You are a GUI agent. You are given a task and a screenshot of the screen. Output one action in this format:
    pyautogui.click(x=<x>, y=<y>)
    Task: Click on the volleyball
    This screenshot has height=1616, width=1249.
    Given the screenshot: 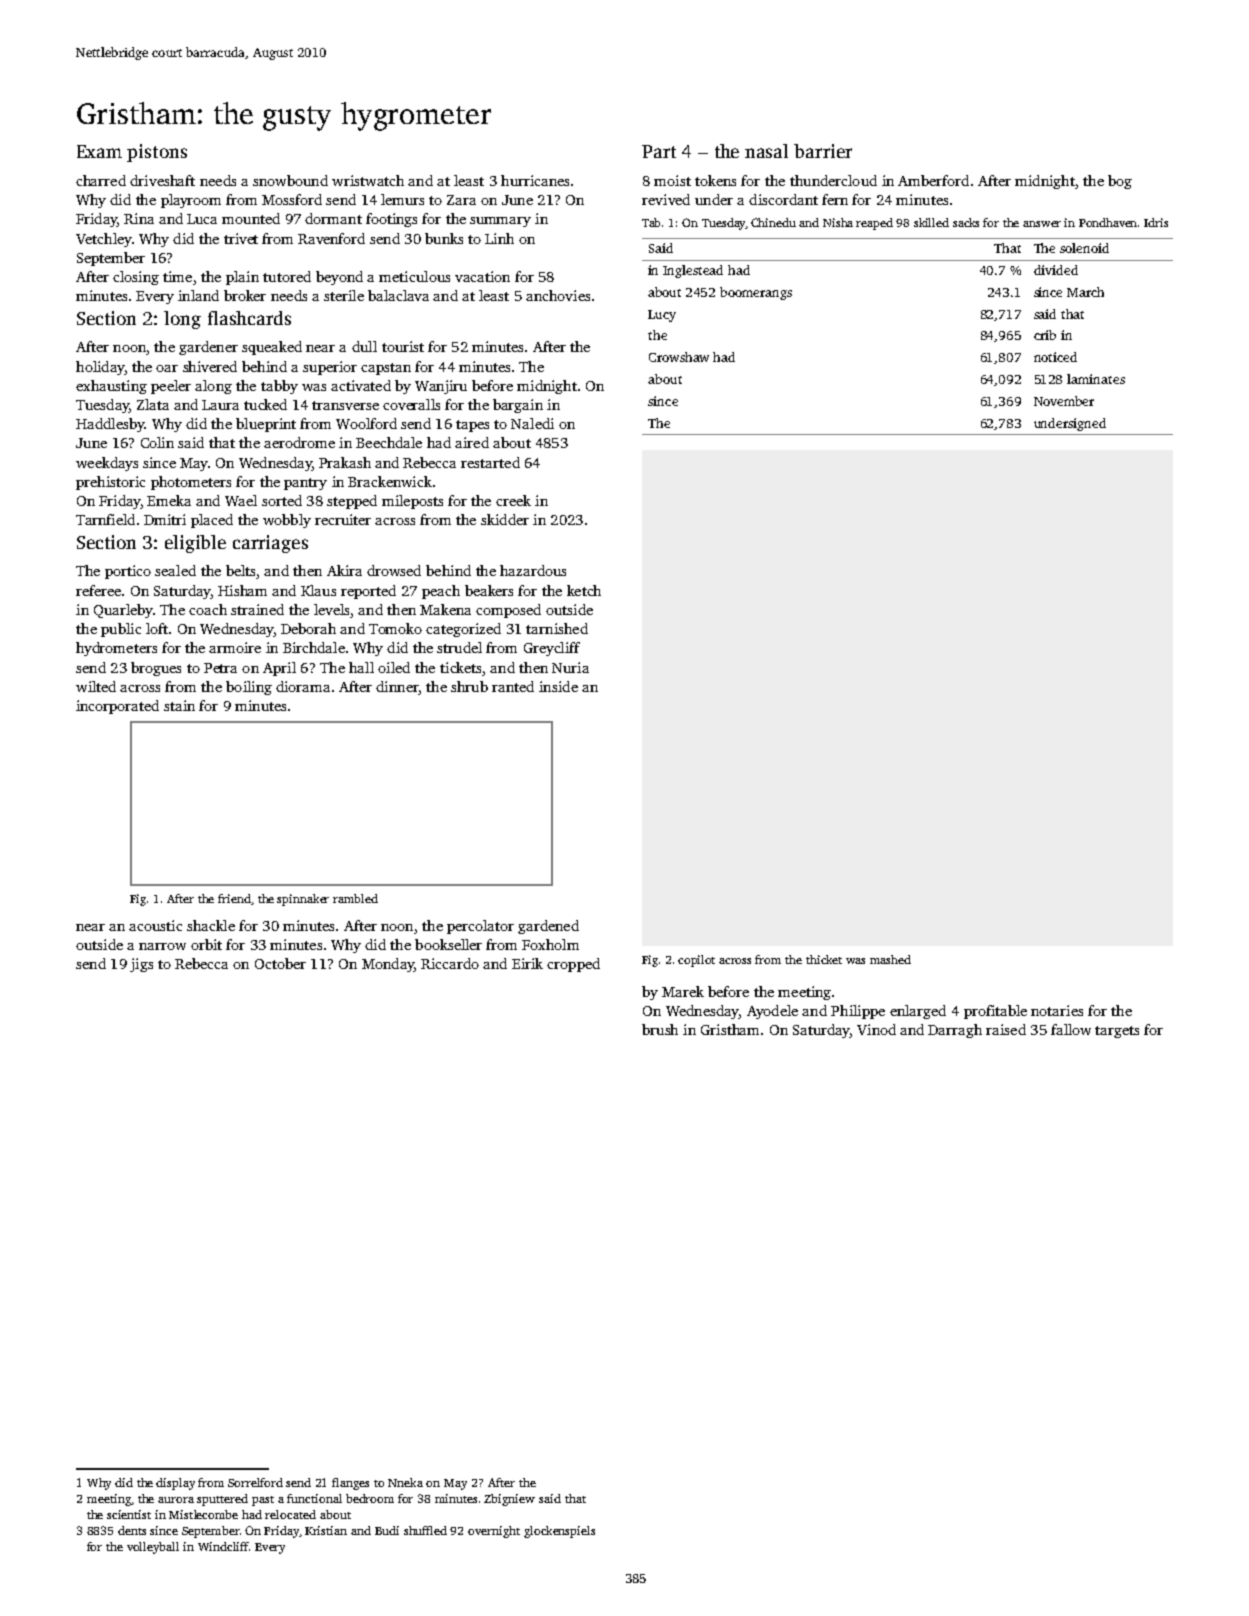 What is the action you would take?
    pyautogui.click(x=153, y=1548)
